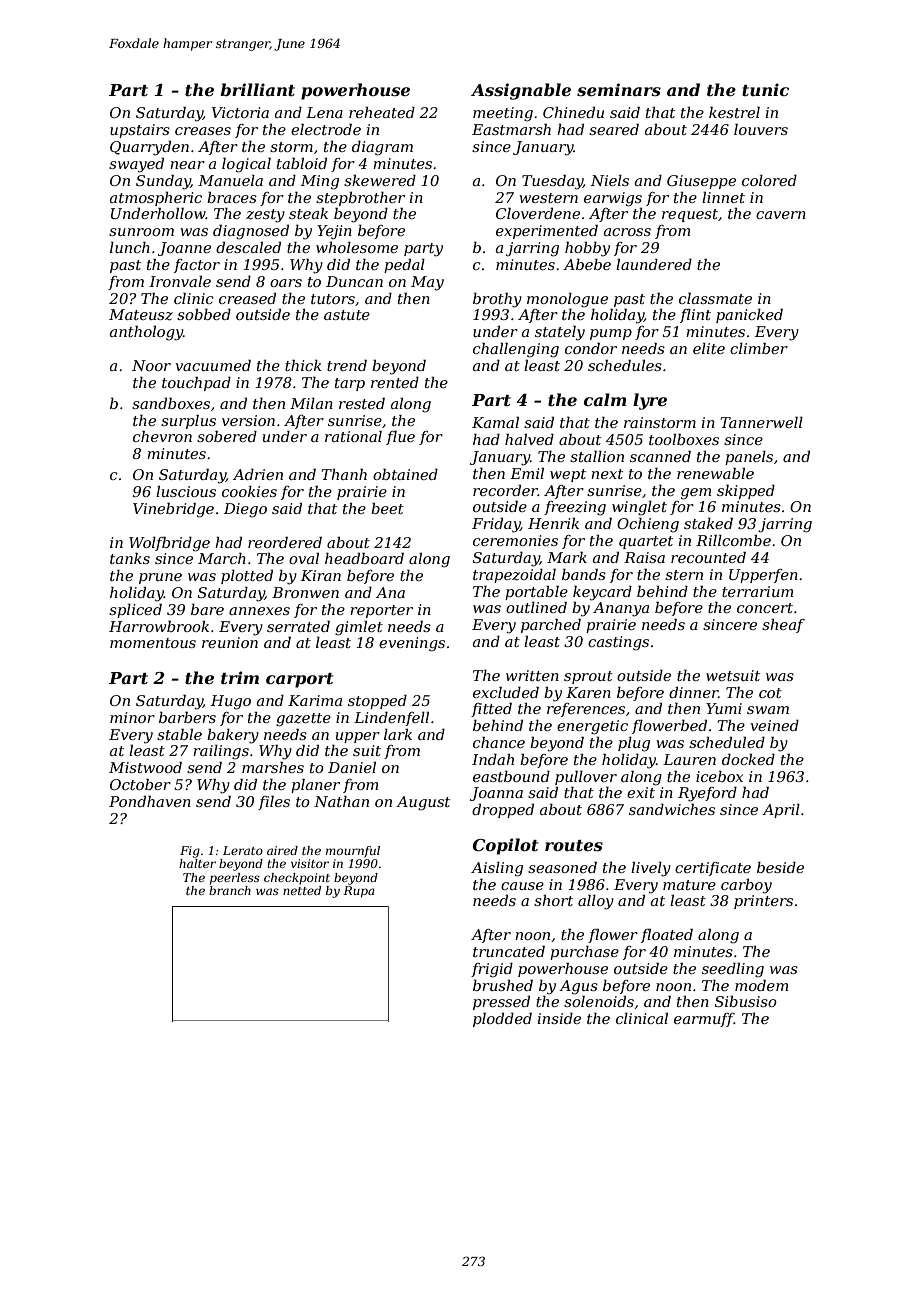 This page has width=924, height=1308. What do you see at coordinates (240, 112) in the page?
I see `Victoria` at bounding box center [240, 112].
